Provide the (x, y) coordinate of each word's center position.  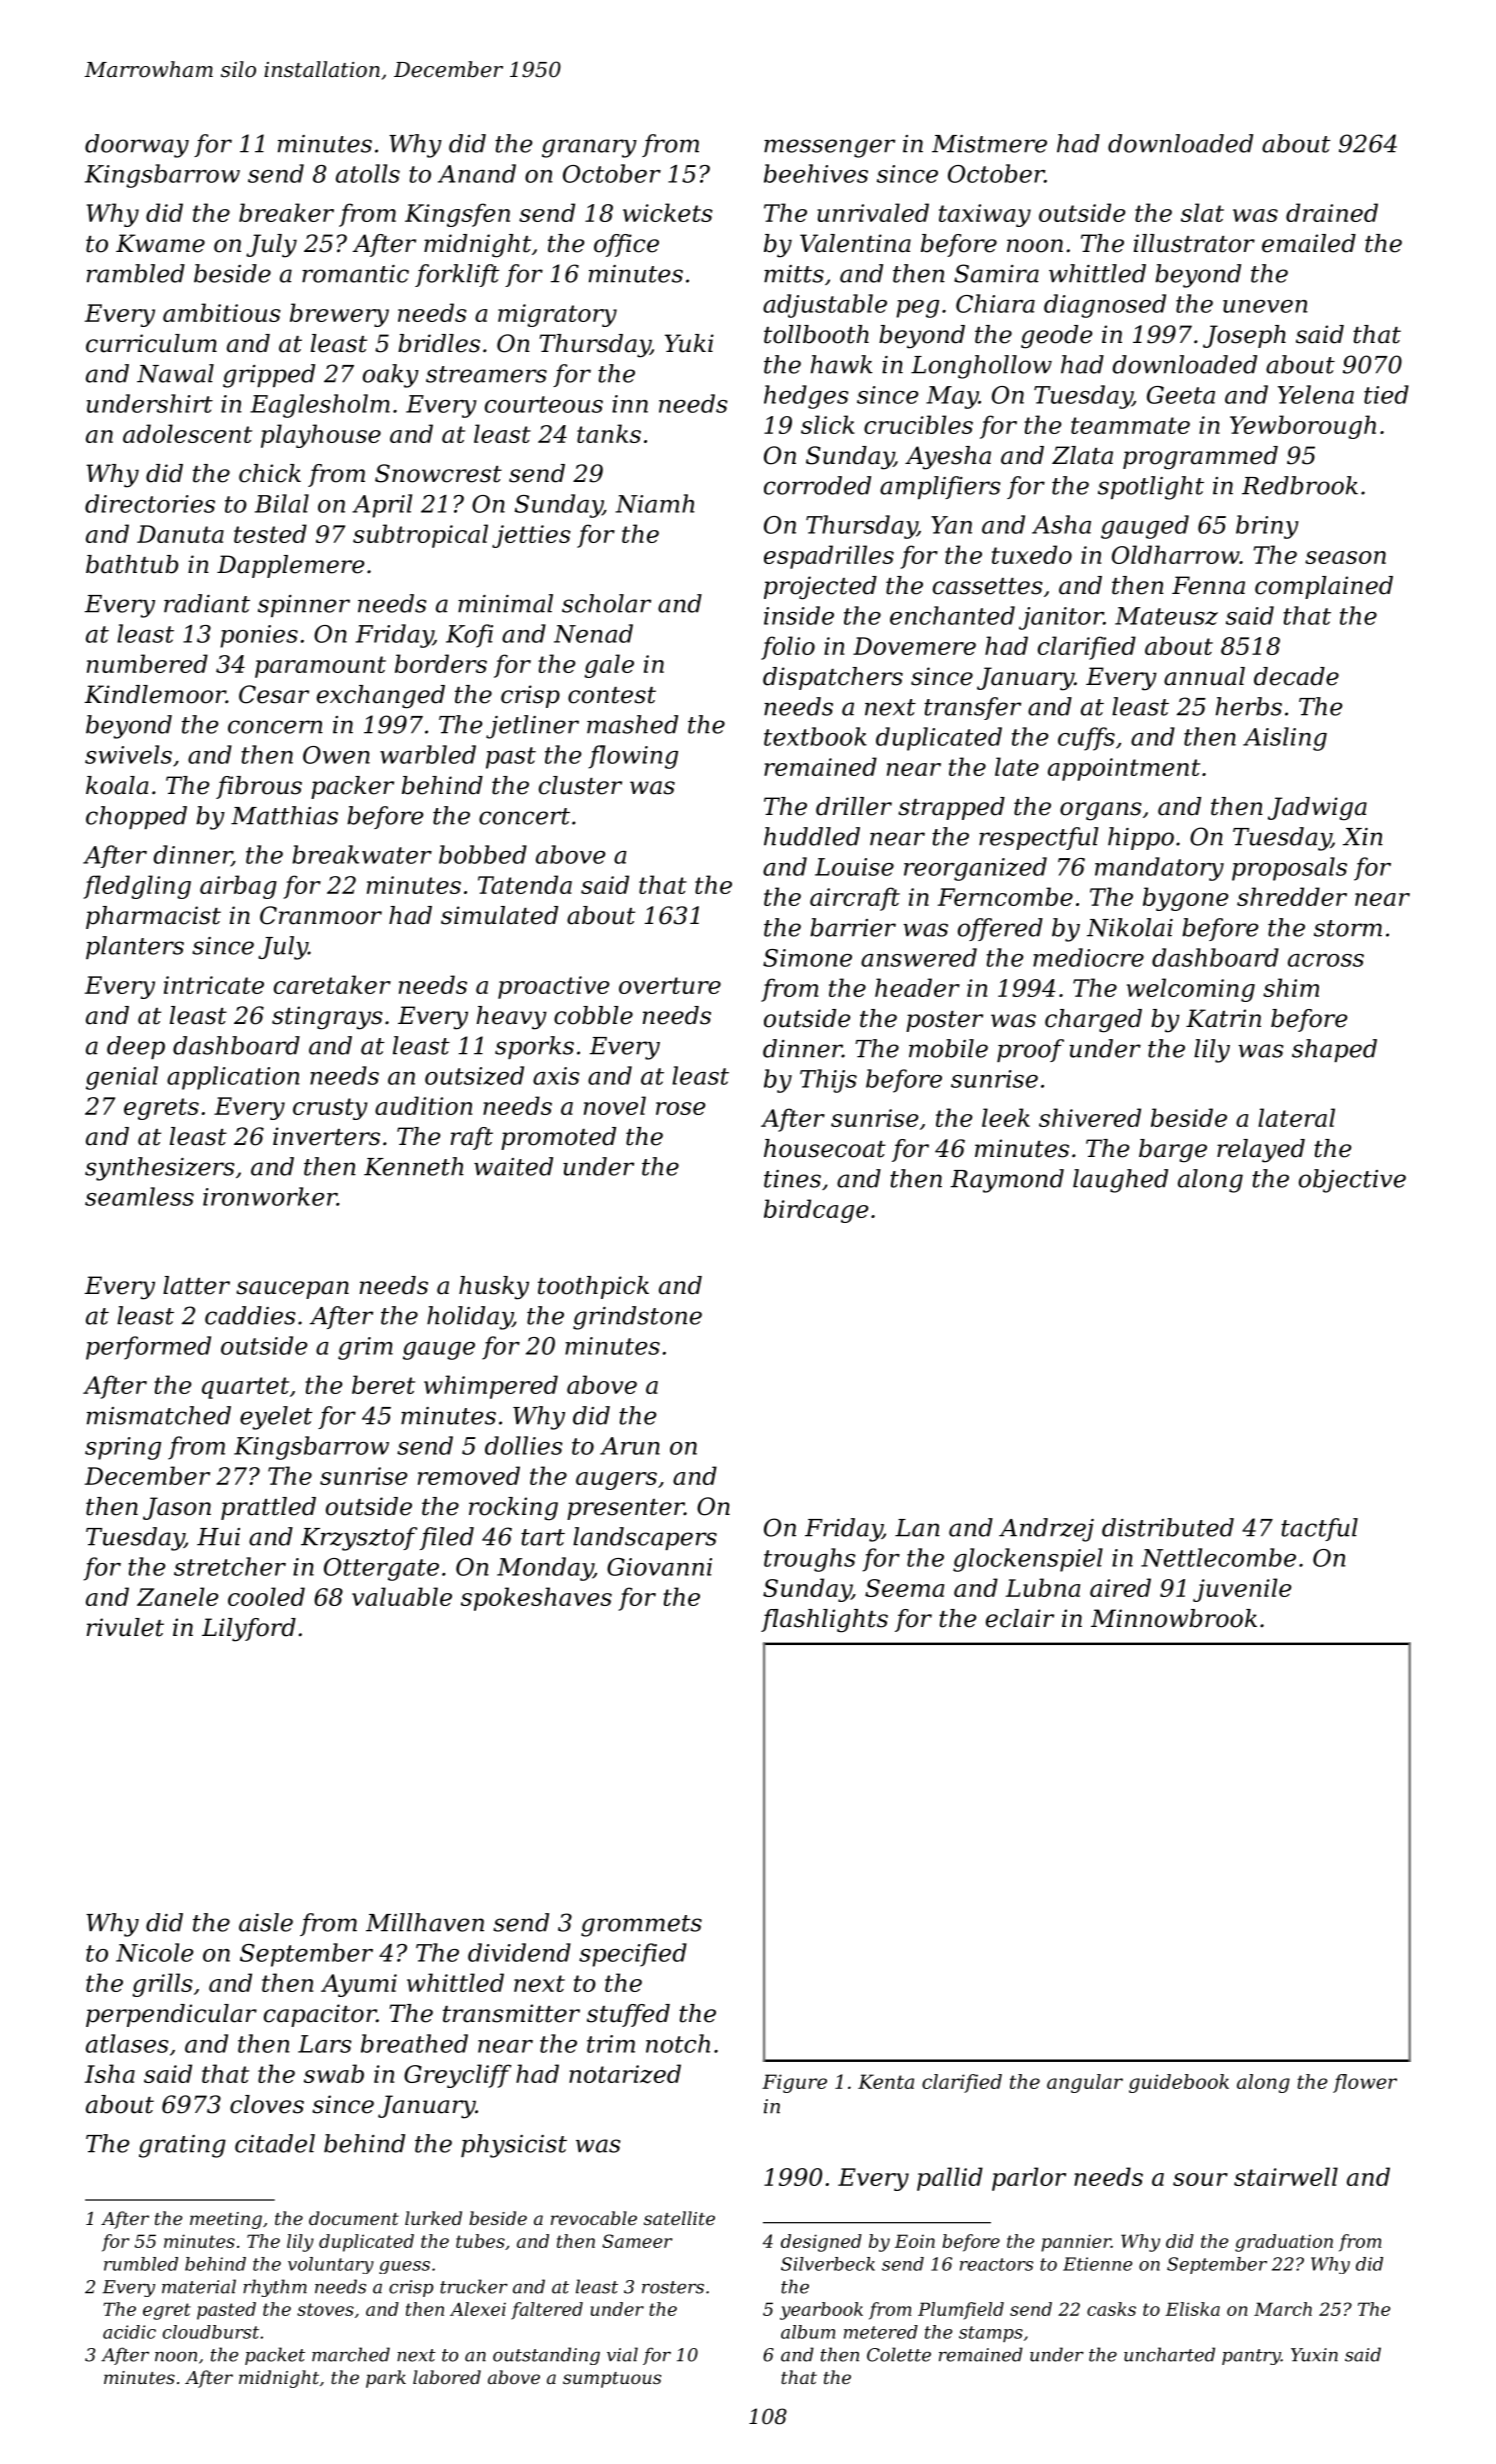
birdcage (816, 1211)
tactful (1319, 1529)
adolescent (187, 433)
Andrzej (1046, 1530)
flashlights (824, 1621)
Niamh (655, 503)
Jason (177, 1508)
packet (275, 2356)
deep (136, 1047)
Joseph (1244, 336)
